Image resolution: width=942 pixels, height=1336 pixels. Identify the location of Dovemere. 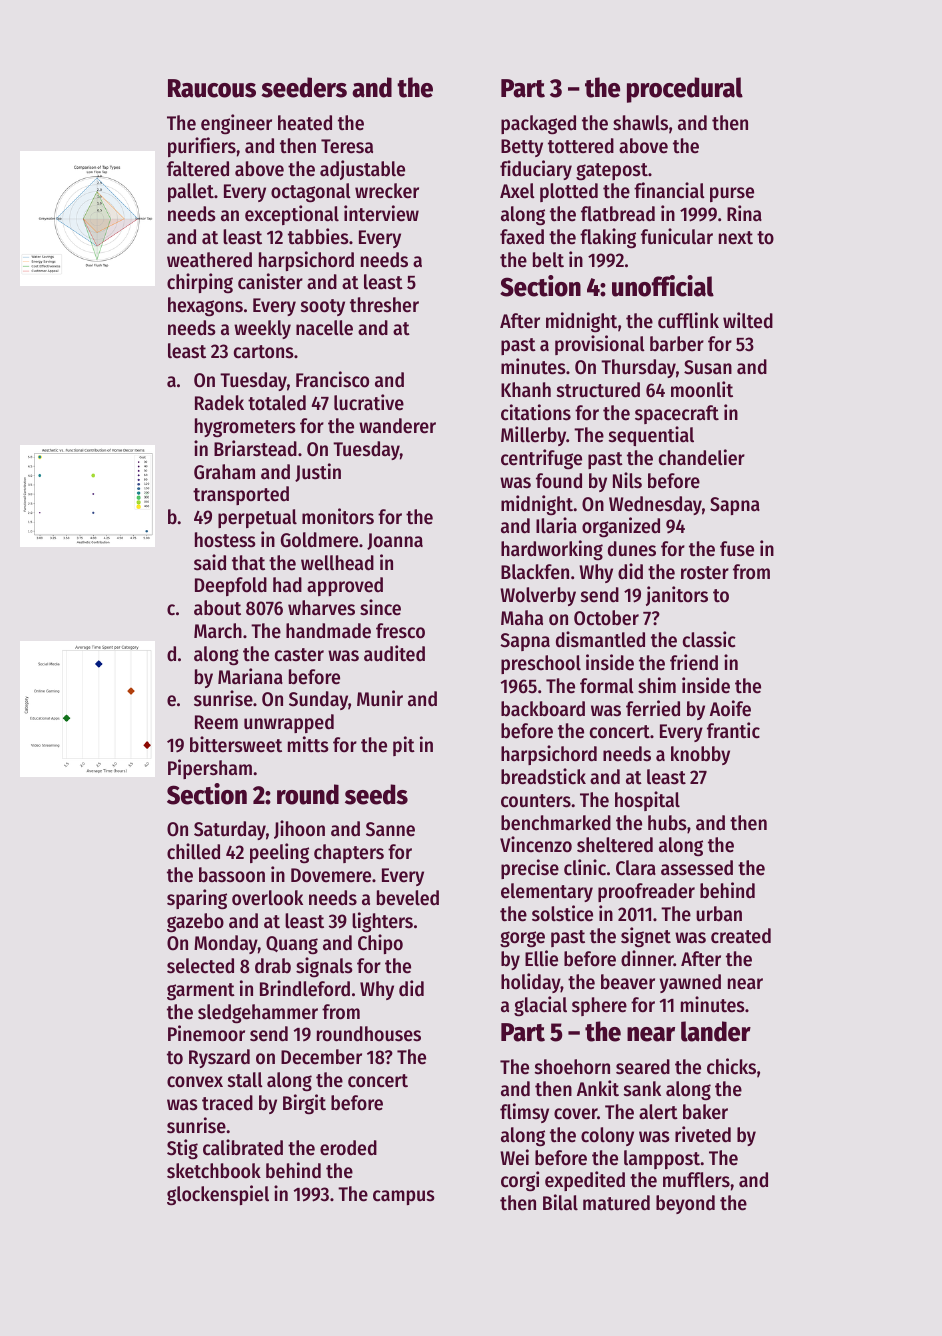
(331, 875).
